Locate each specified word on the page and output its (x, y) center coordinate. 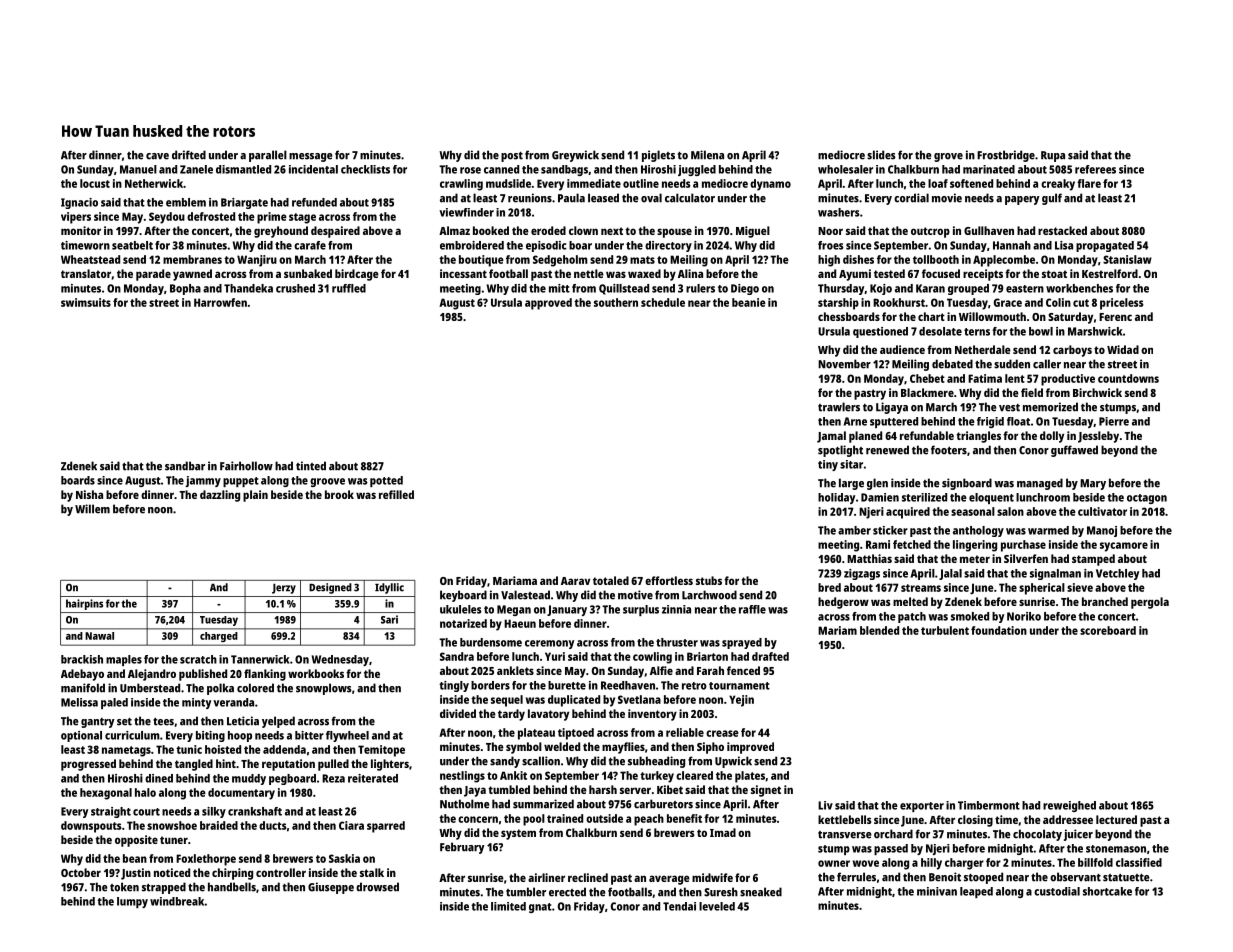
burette (567, 685)
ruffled (349, 288)
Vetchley (1117, 574)
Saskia (344, 858)
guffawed (1074, 451)
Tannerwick (260, 659)
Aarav (575, 581)
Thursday (841, 289)
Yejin (741, 701)
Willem (92, 509)
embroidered (472, 245)
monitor (81, 230)
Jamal (831, 437)
